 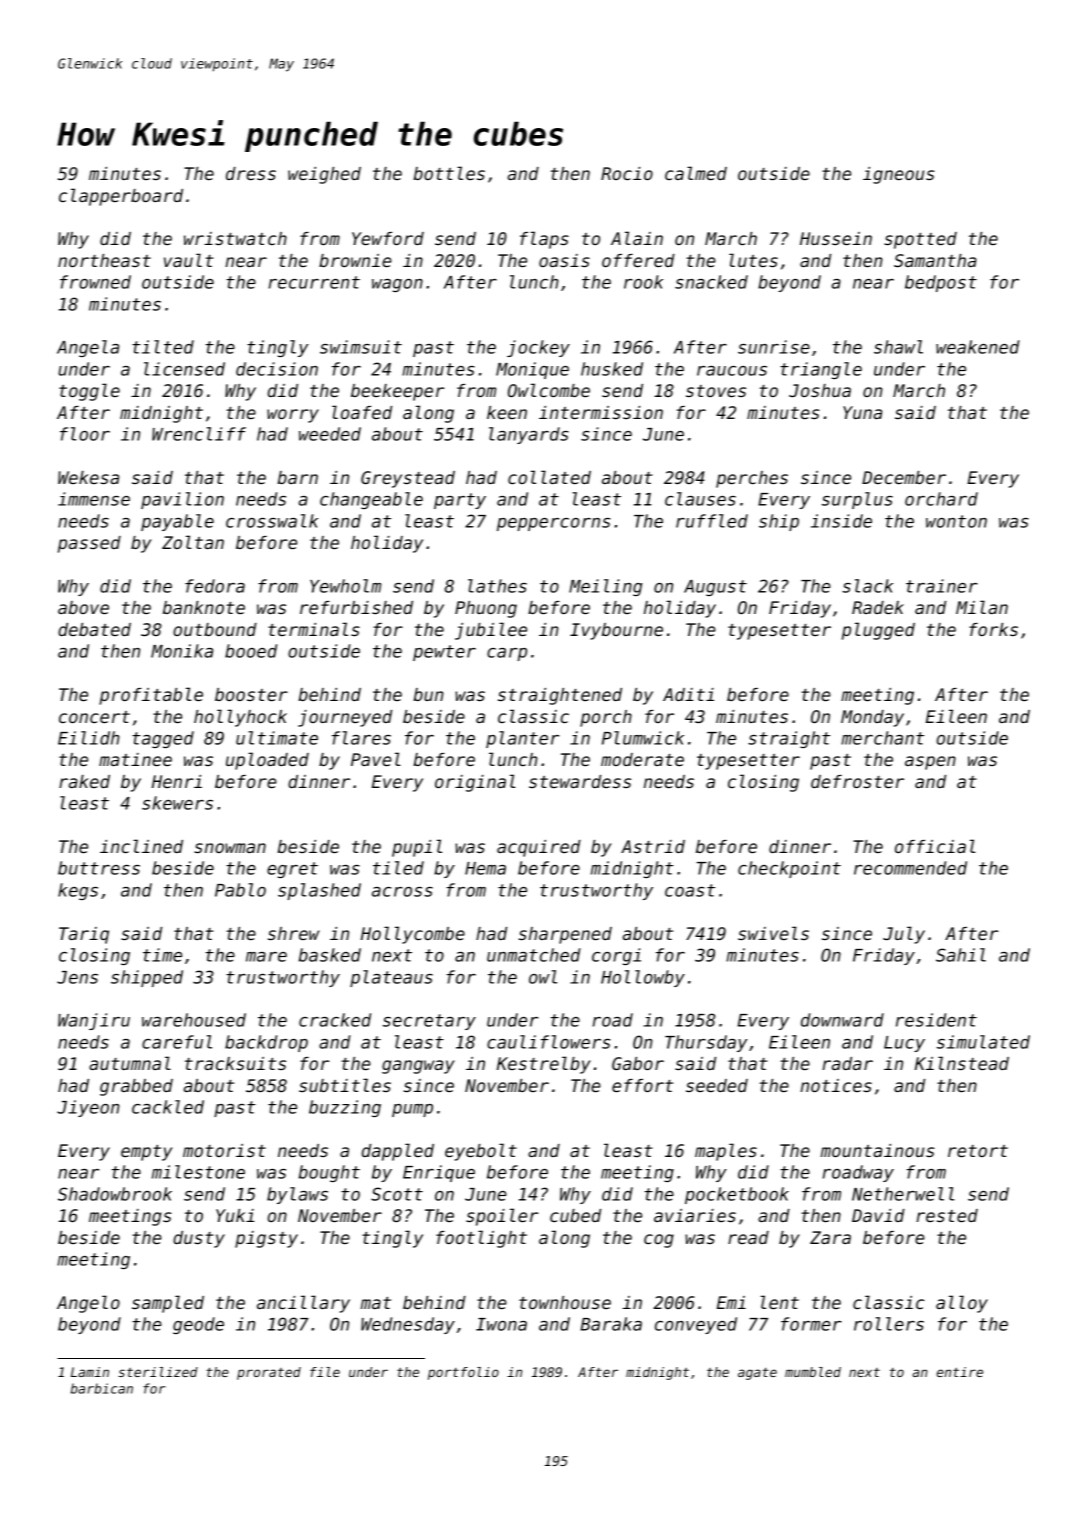 I want to click on triangle, so click(x=821, y=370).
